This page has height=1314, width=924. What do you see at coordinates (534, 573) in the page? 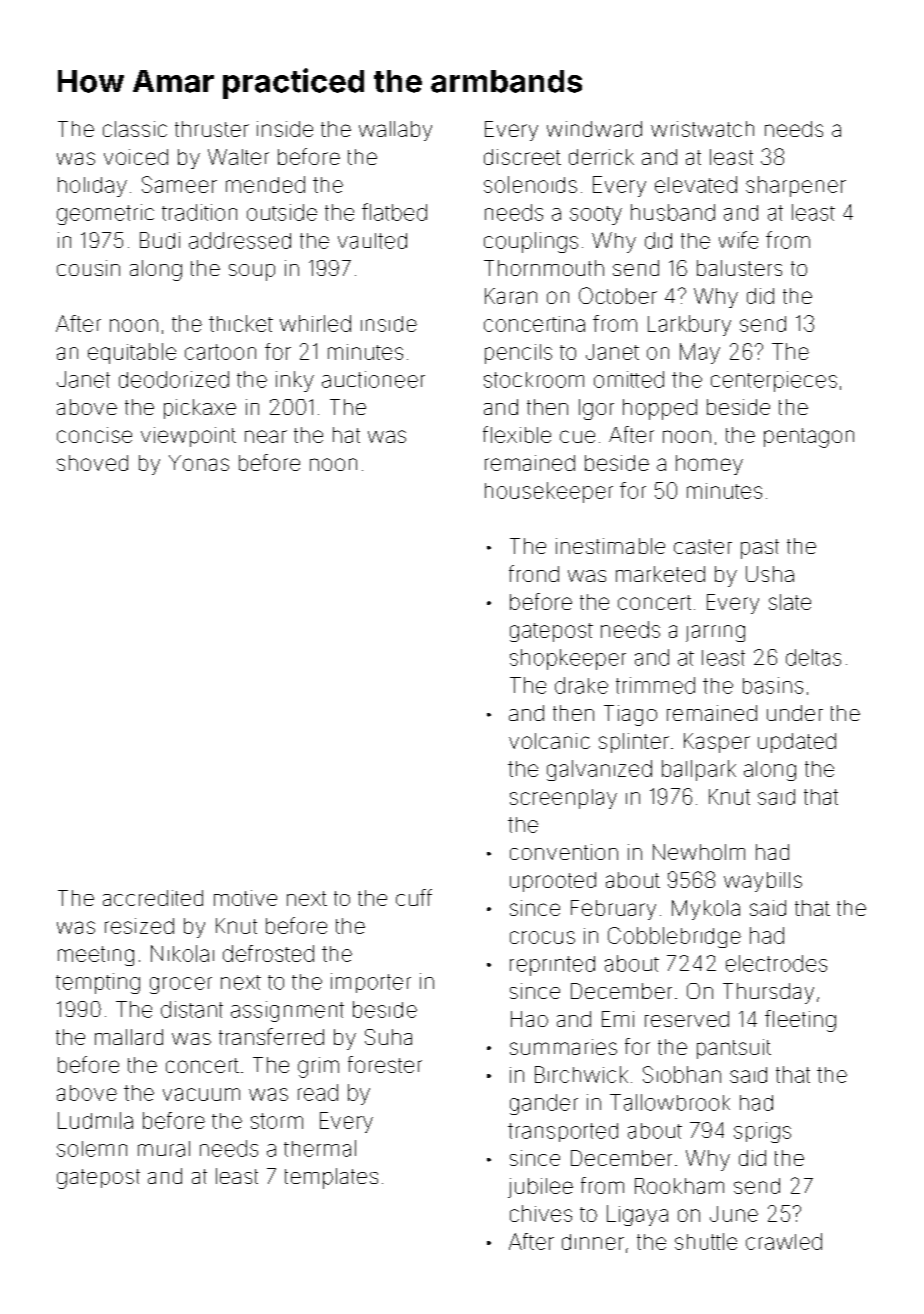
I see `frond` at bounding box center [534, 573].
